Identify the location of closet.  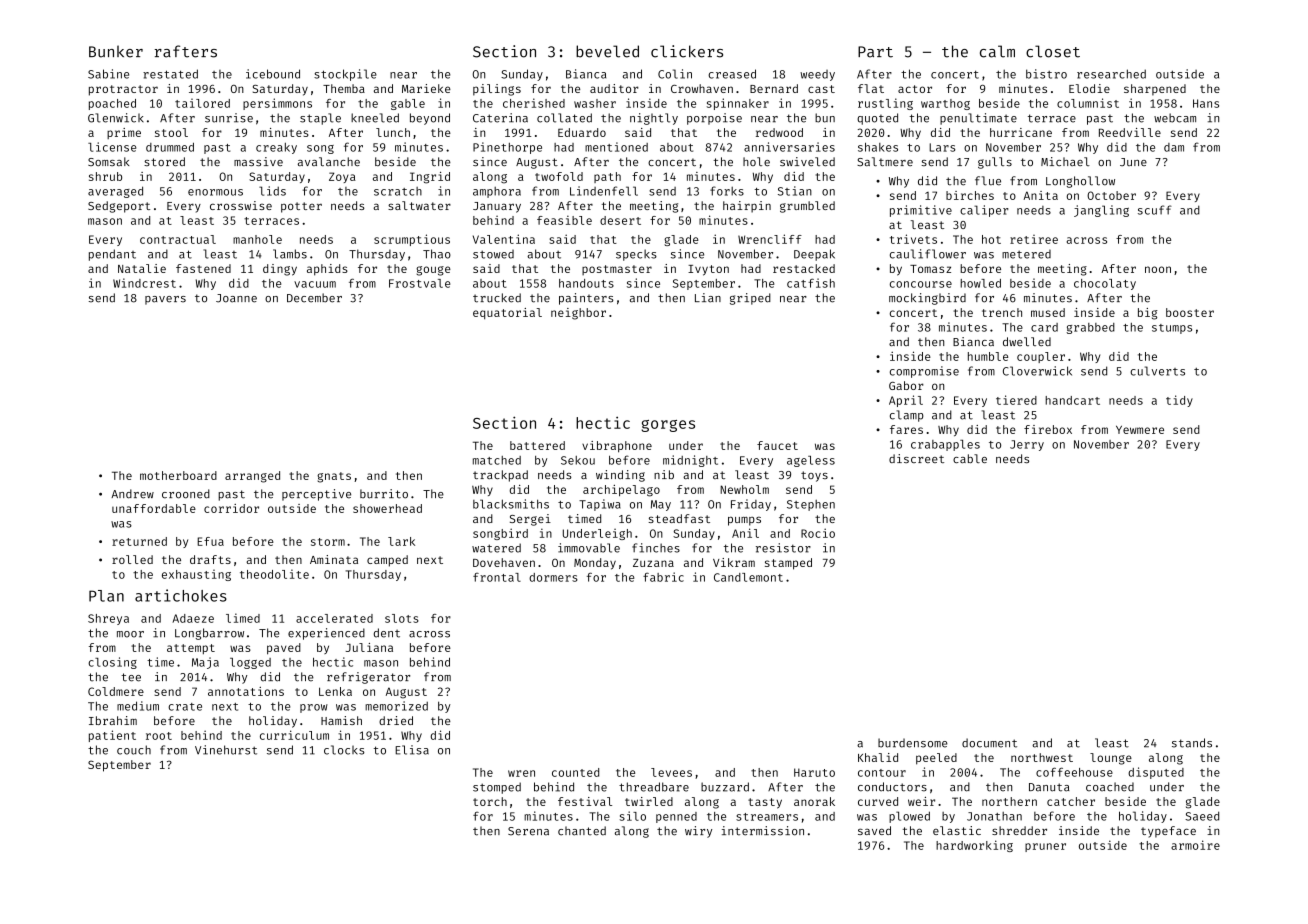
(1053, 51).
